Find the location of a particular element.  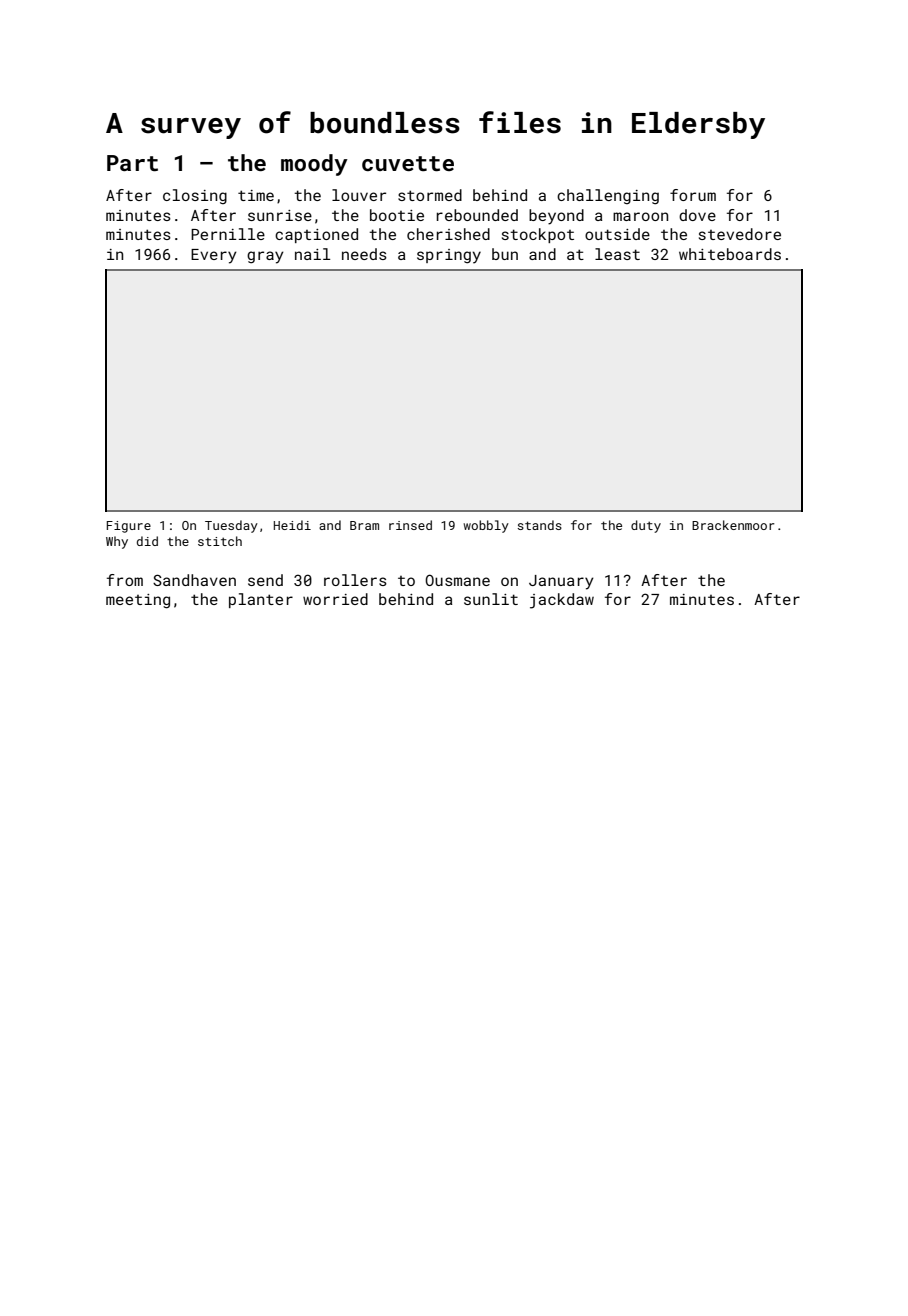

gray is located at coordinates (265, 257).
